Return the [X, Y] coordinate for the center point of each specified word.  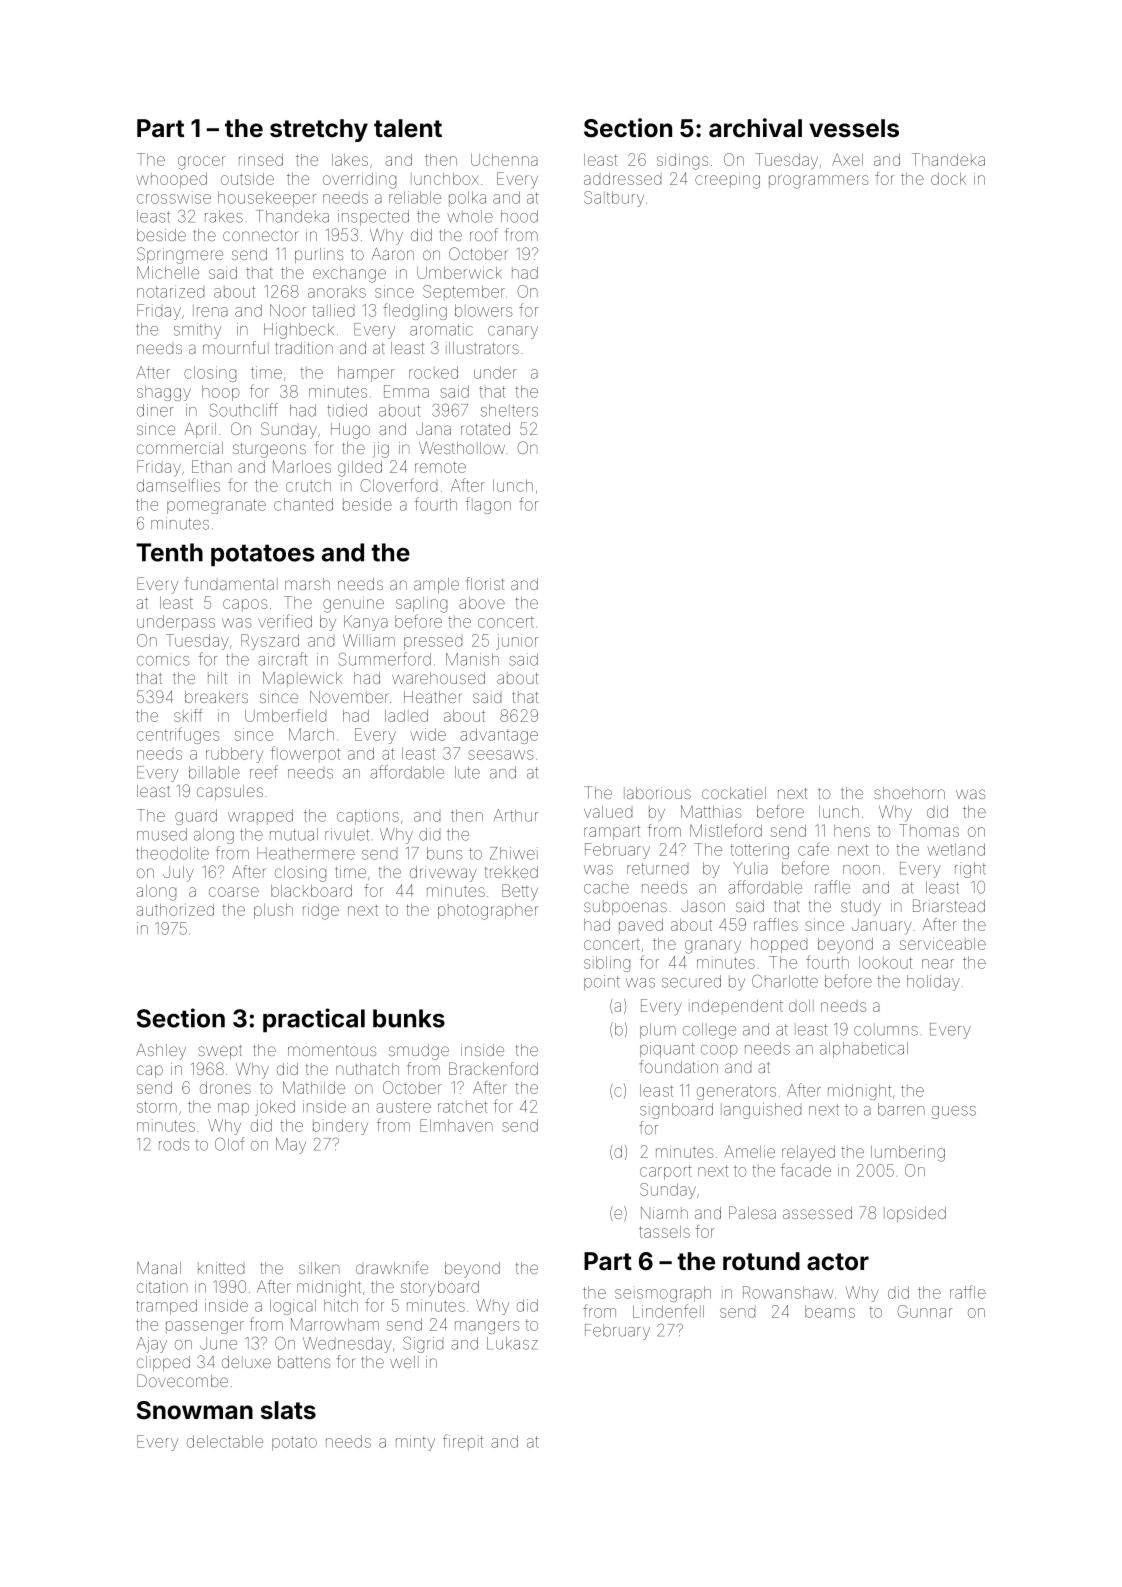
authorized [175, 910]
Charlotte [785, 981]
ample [436, 585]
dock [948, 179]
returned [657, 869]
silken [319, 1268]
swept [220, 1052]
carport [666, 1172]
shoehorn [909, 793]
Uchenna [504, 160]
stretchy [319, 130]
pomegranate [216, 506]
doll [801, 1006]
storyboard [440, 1288]
